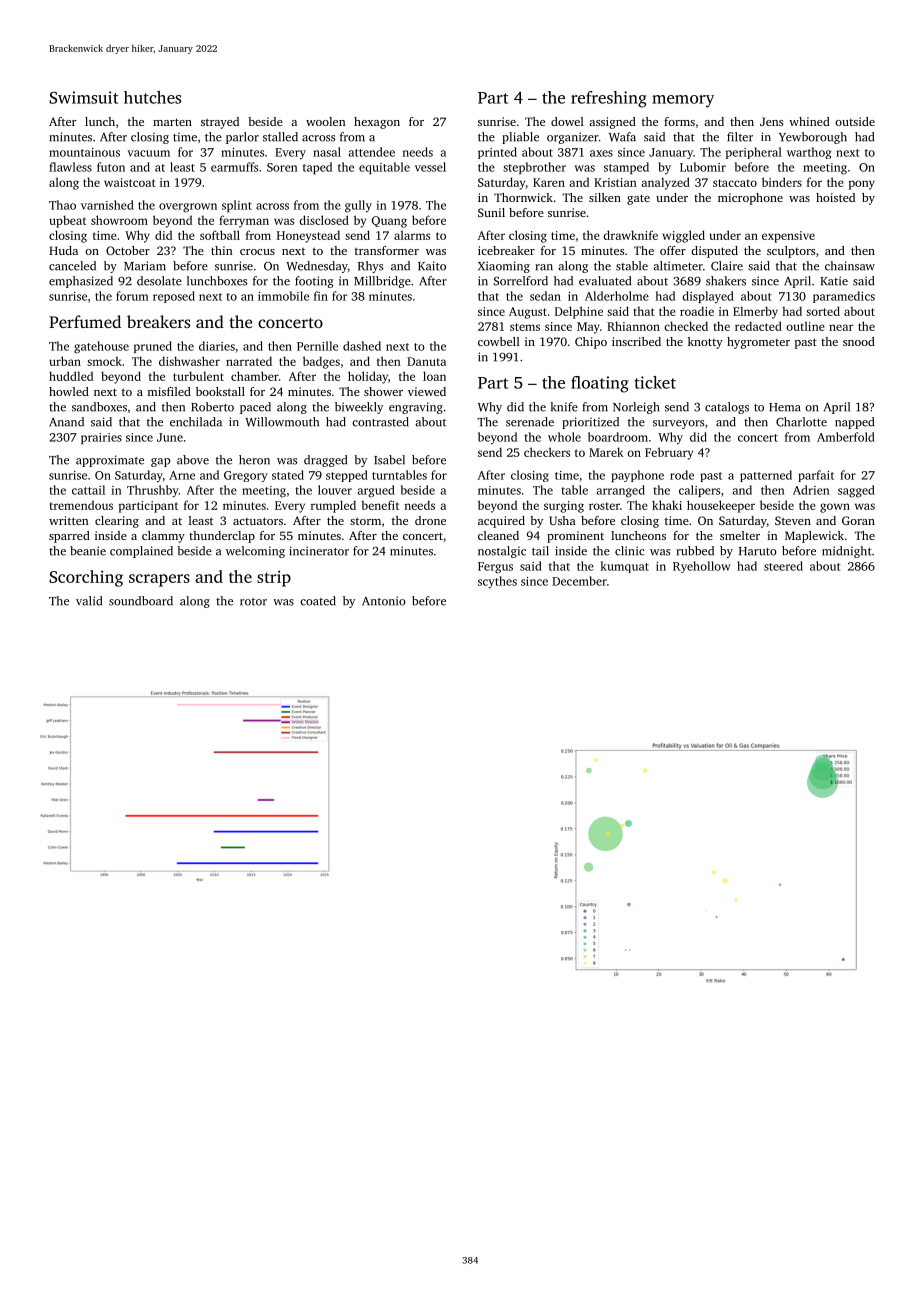 This screenshot has height=1308, width=924. Describe the element at coordinates (426, 361) in the screenshot. I see `Danuta` at that location.
